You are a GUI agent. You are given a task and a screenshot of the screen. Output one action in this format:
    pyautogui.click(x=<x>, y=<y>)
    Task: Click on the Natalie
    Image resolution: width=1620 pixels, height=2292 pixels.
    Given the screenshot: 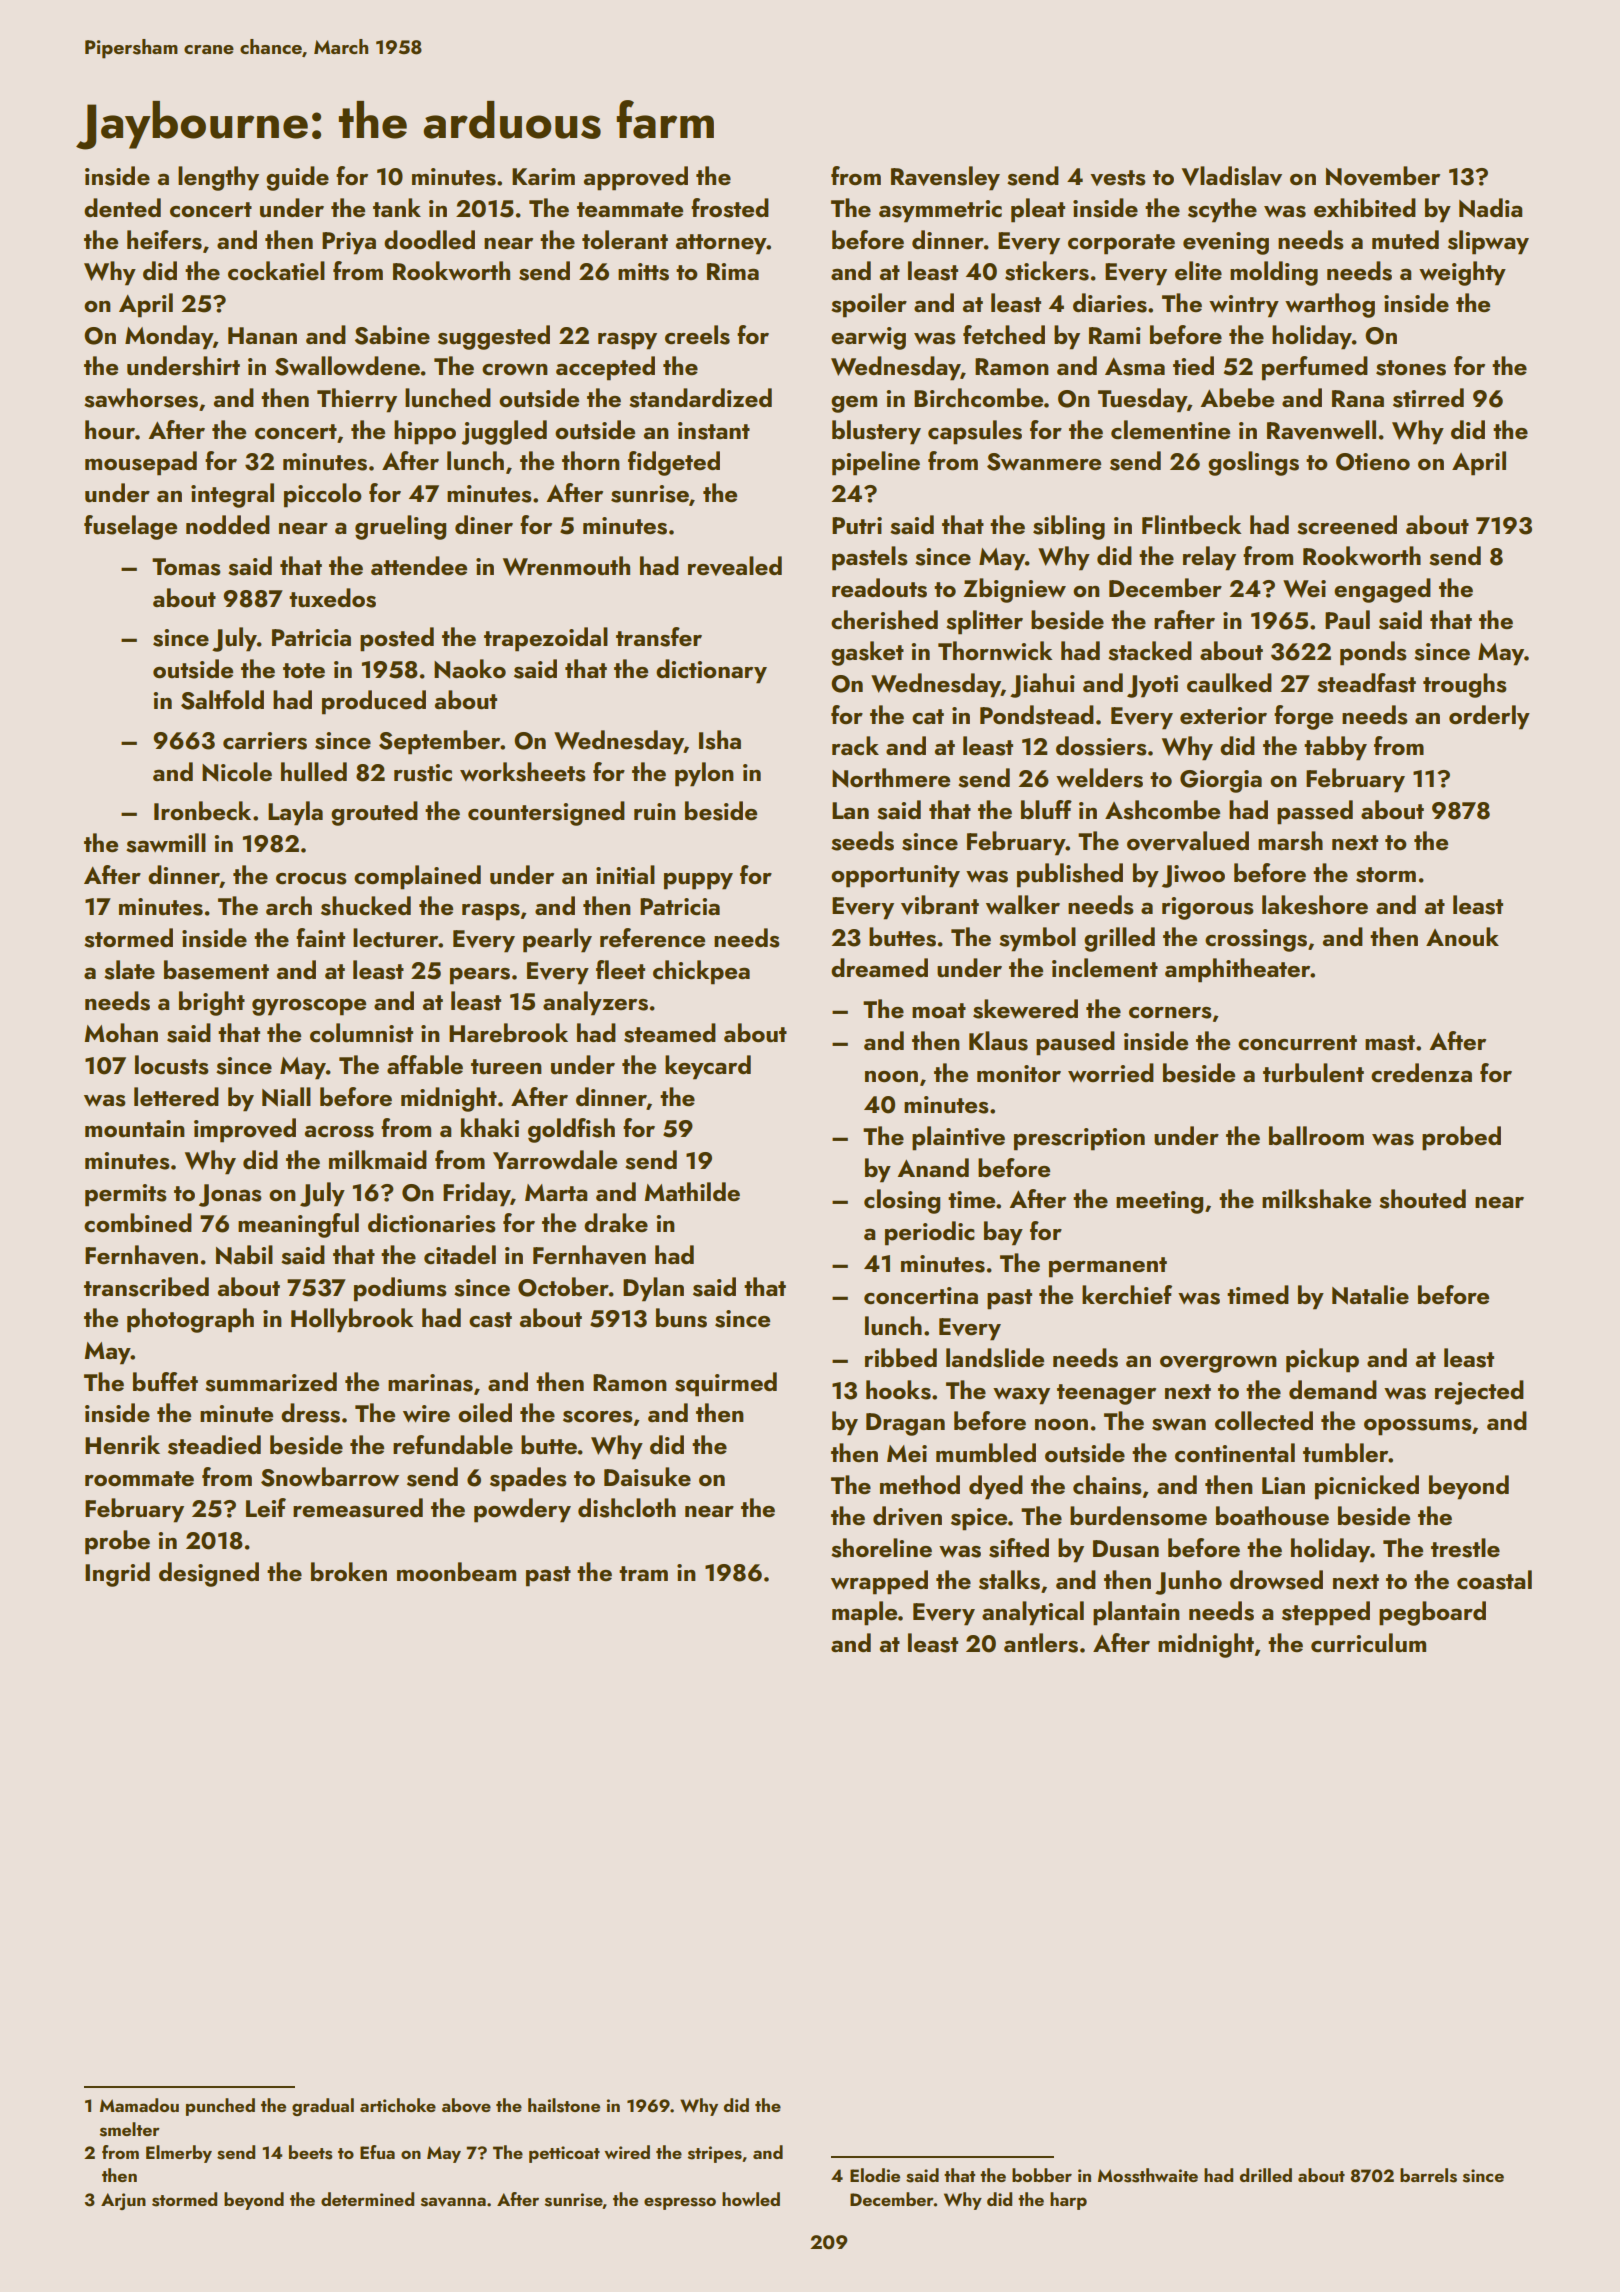 What is the action you would take?
    pyautogui.click(x=1370, y=1295)
